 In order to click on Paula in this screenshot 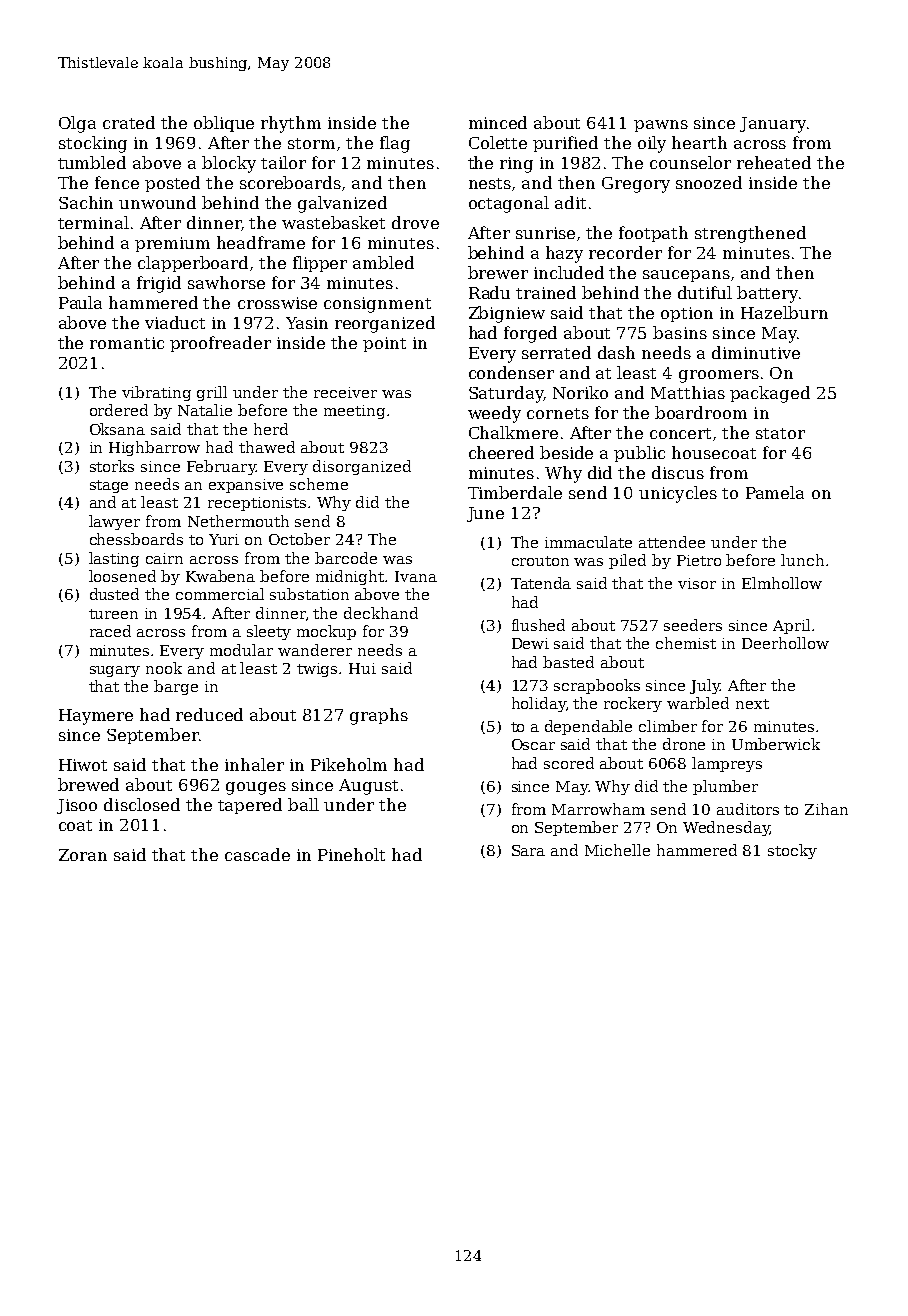, I will do `click(80, 302)`.
